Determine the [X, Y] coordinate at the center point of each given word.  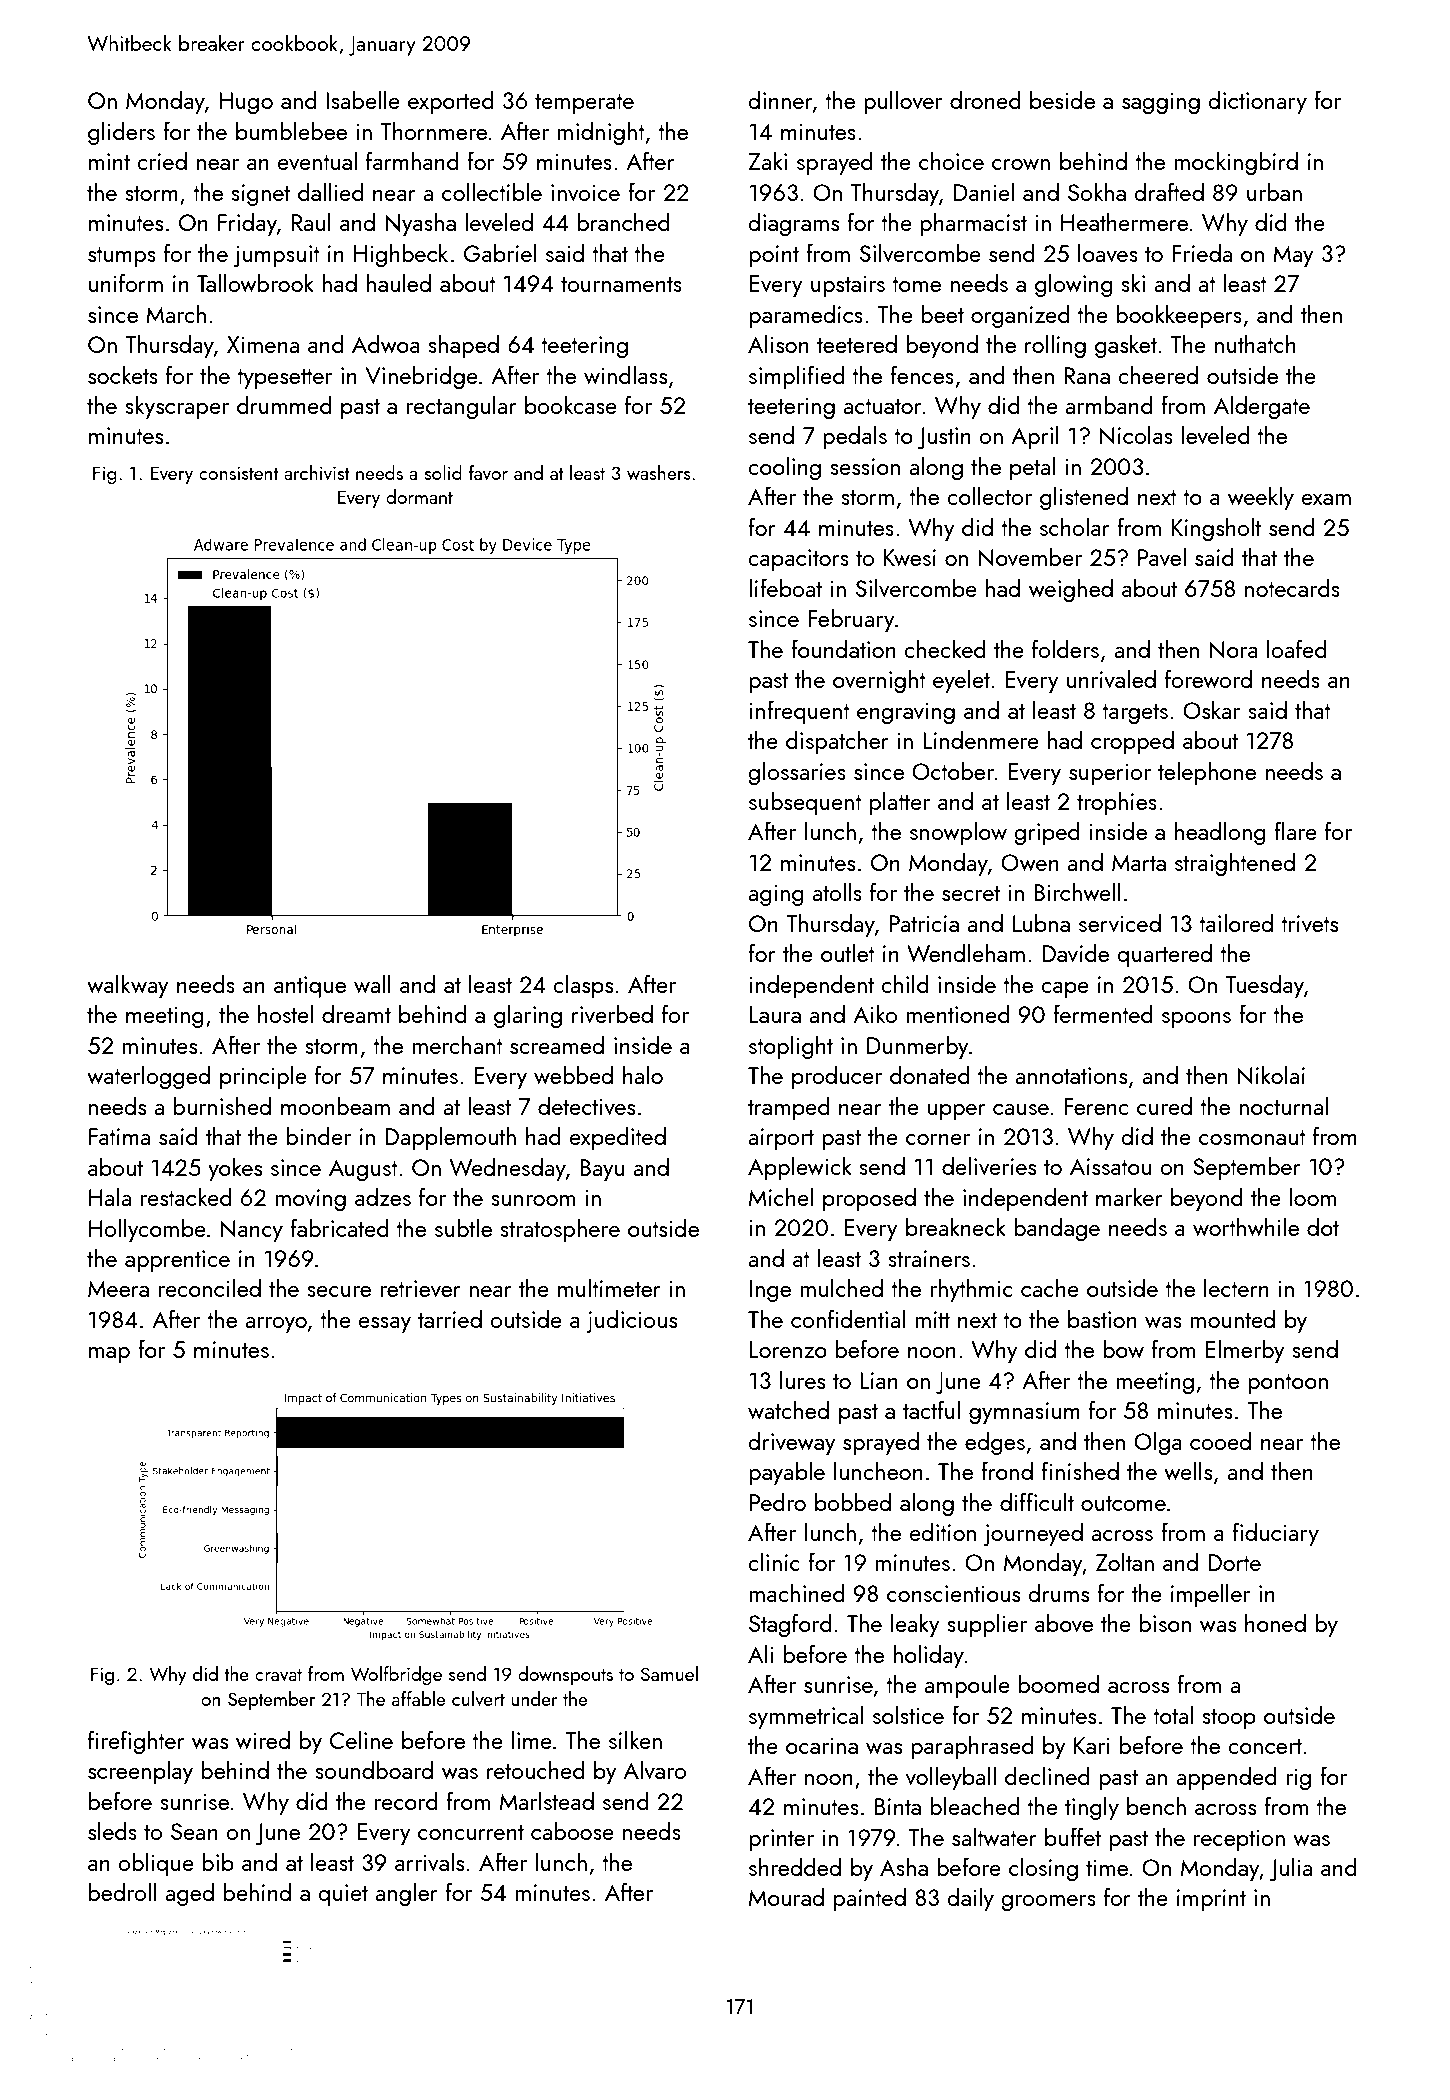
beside [1062, 99]
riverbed [612, 1013]
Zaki [767, 160]
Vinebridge [421, 377]
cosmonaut [1252, 1137]
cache [1050, 1287]
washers [659, 472]
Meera [118, 1289]
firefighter [136, 1742]
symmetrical [806, 1717]
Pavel [1162, 556]
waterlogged [148, 1077]
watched [788, 1409]
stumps [122, 257]
